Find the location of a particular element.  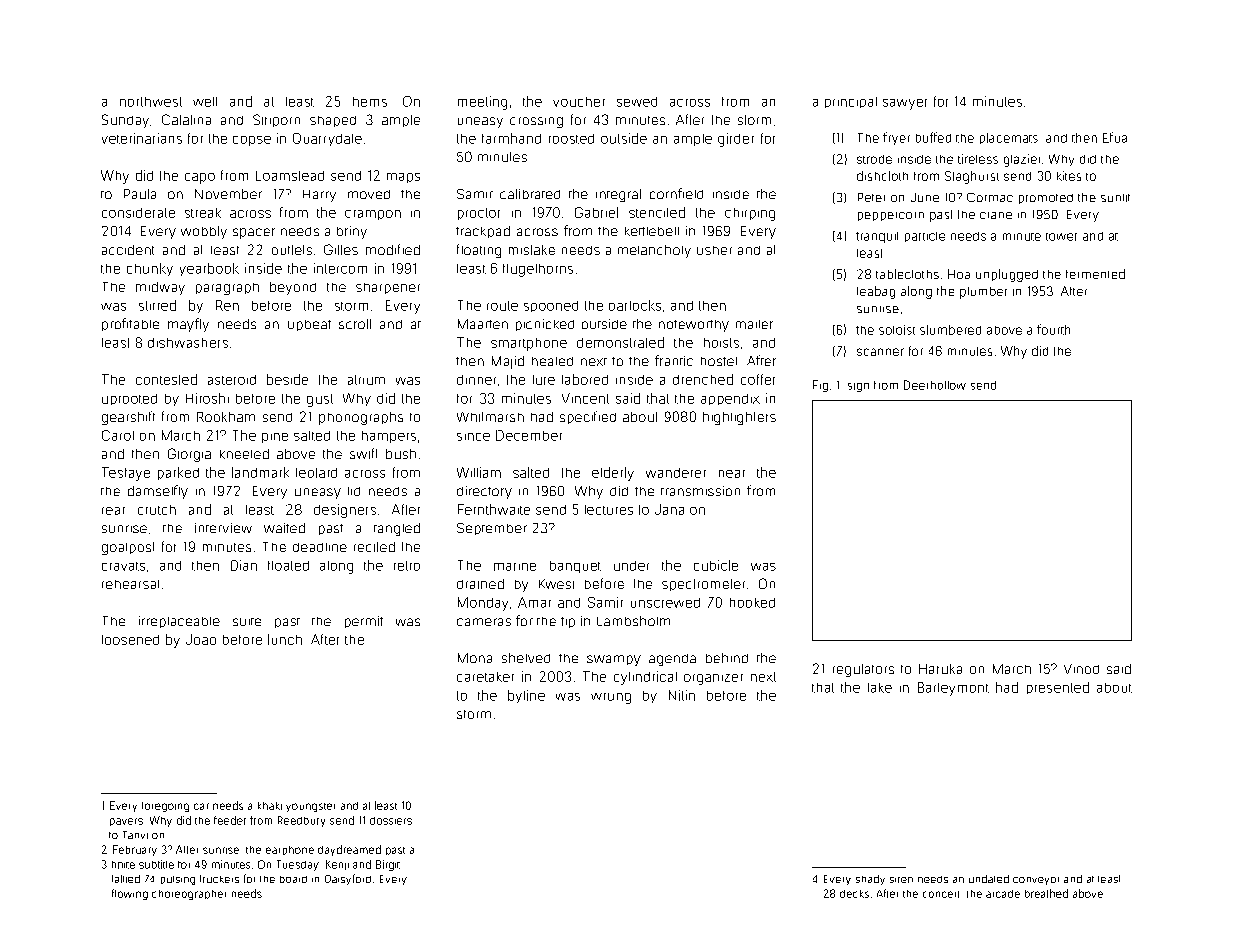

scanner is located at coordinates (880, 352).
